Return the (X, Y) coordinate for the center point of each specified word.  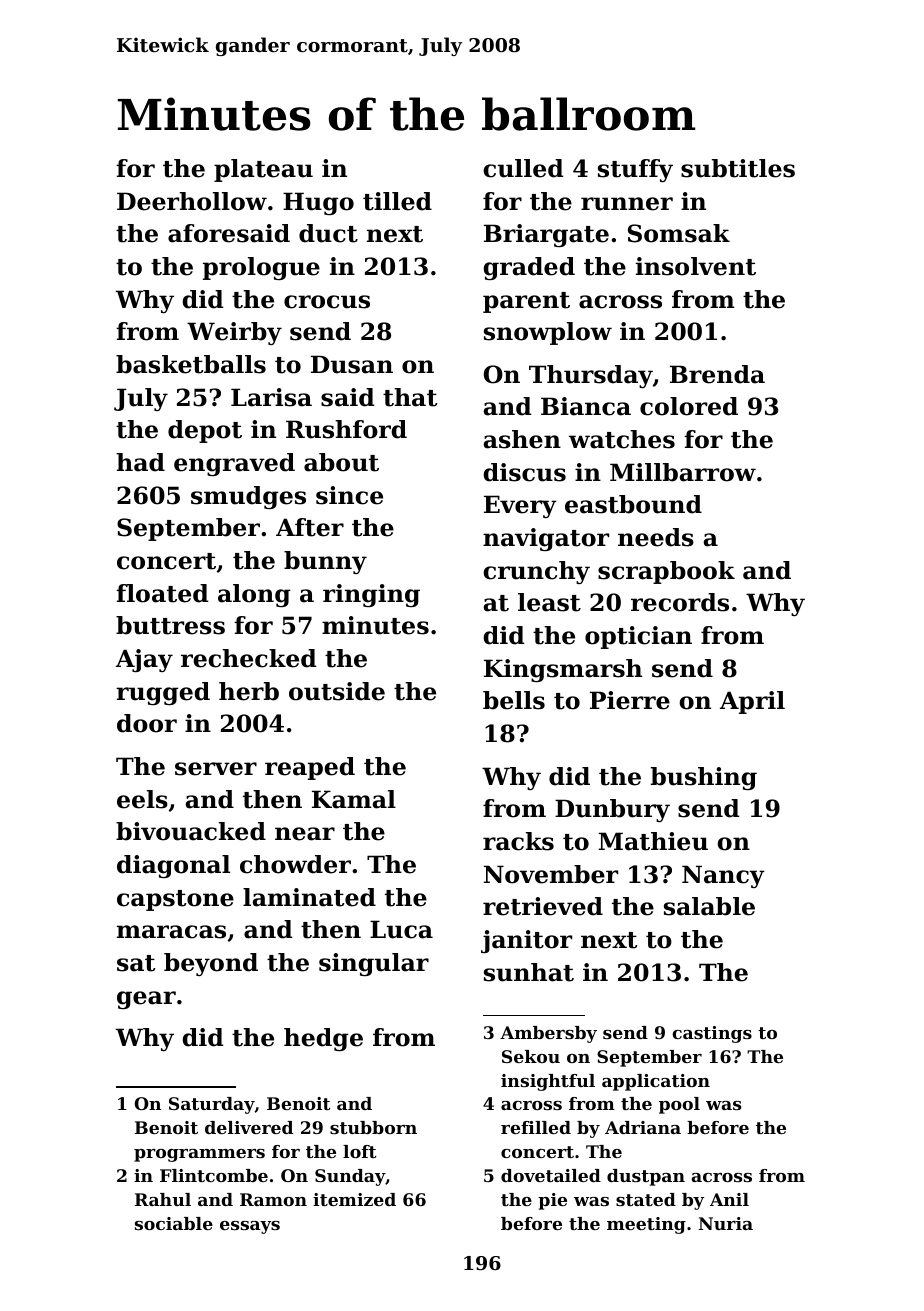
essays (250, 1227)
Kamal (354, 799)
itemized (354, 1199)
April (752, 702)
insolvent (696, 266)
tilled (397, 201)
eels (142, 799)
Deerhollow (192, 201)
